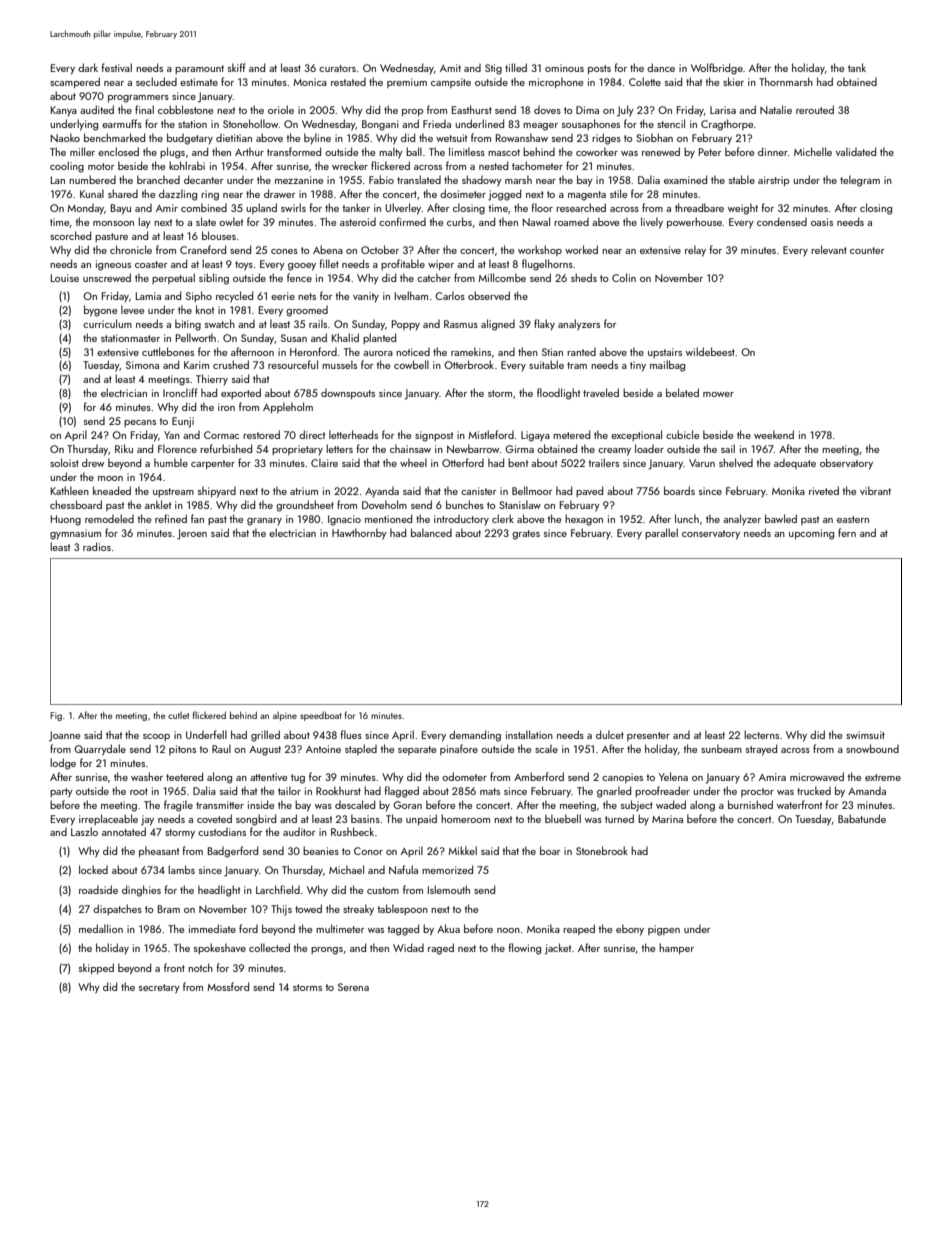  Describe the element at coordinates (279, 193) in the screenshot. I see `drawer` at that location.
